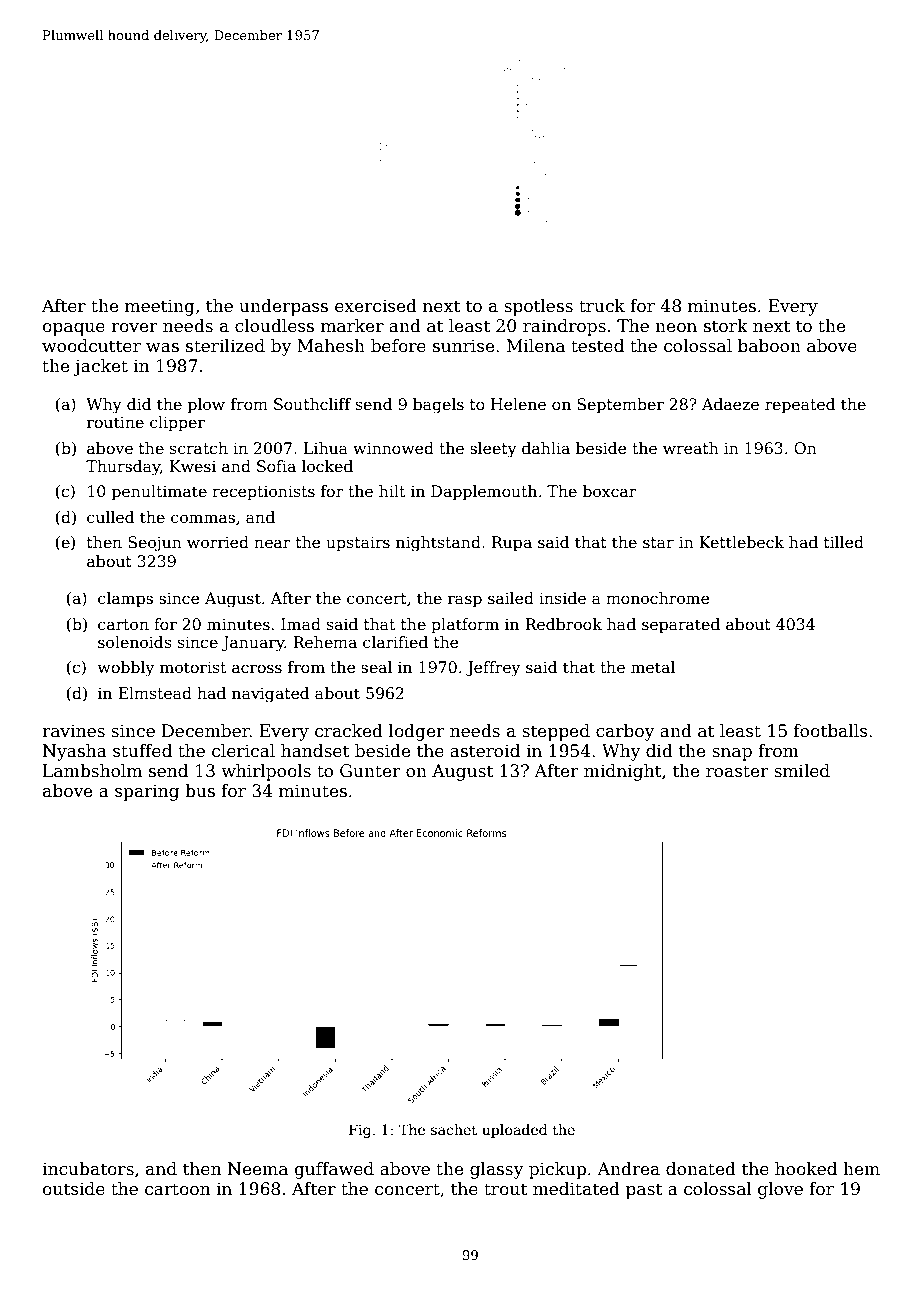 The image size is (924, 1308). Describe the element at coordinates (417, 732) in the page. I see `lodger` at that location.
